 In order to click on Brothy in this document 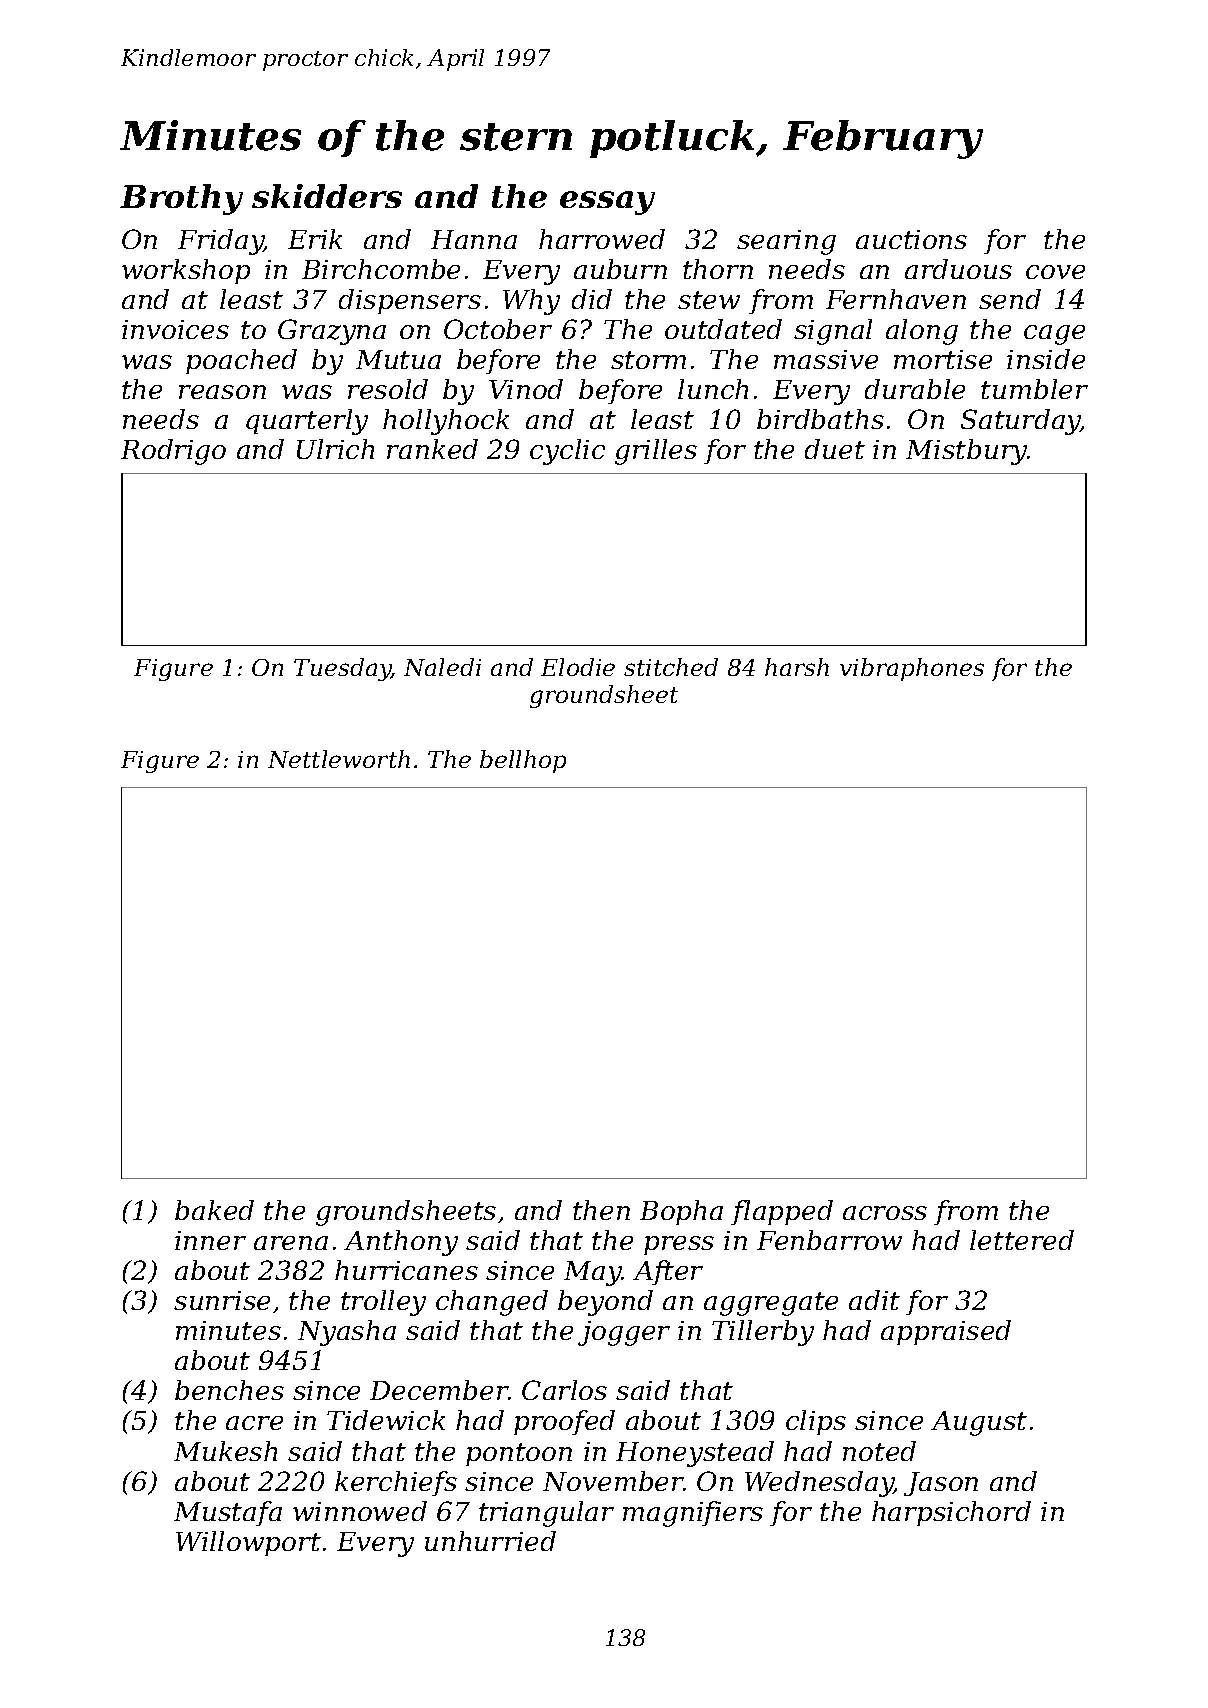, I will do `click(181, 199)`.
